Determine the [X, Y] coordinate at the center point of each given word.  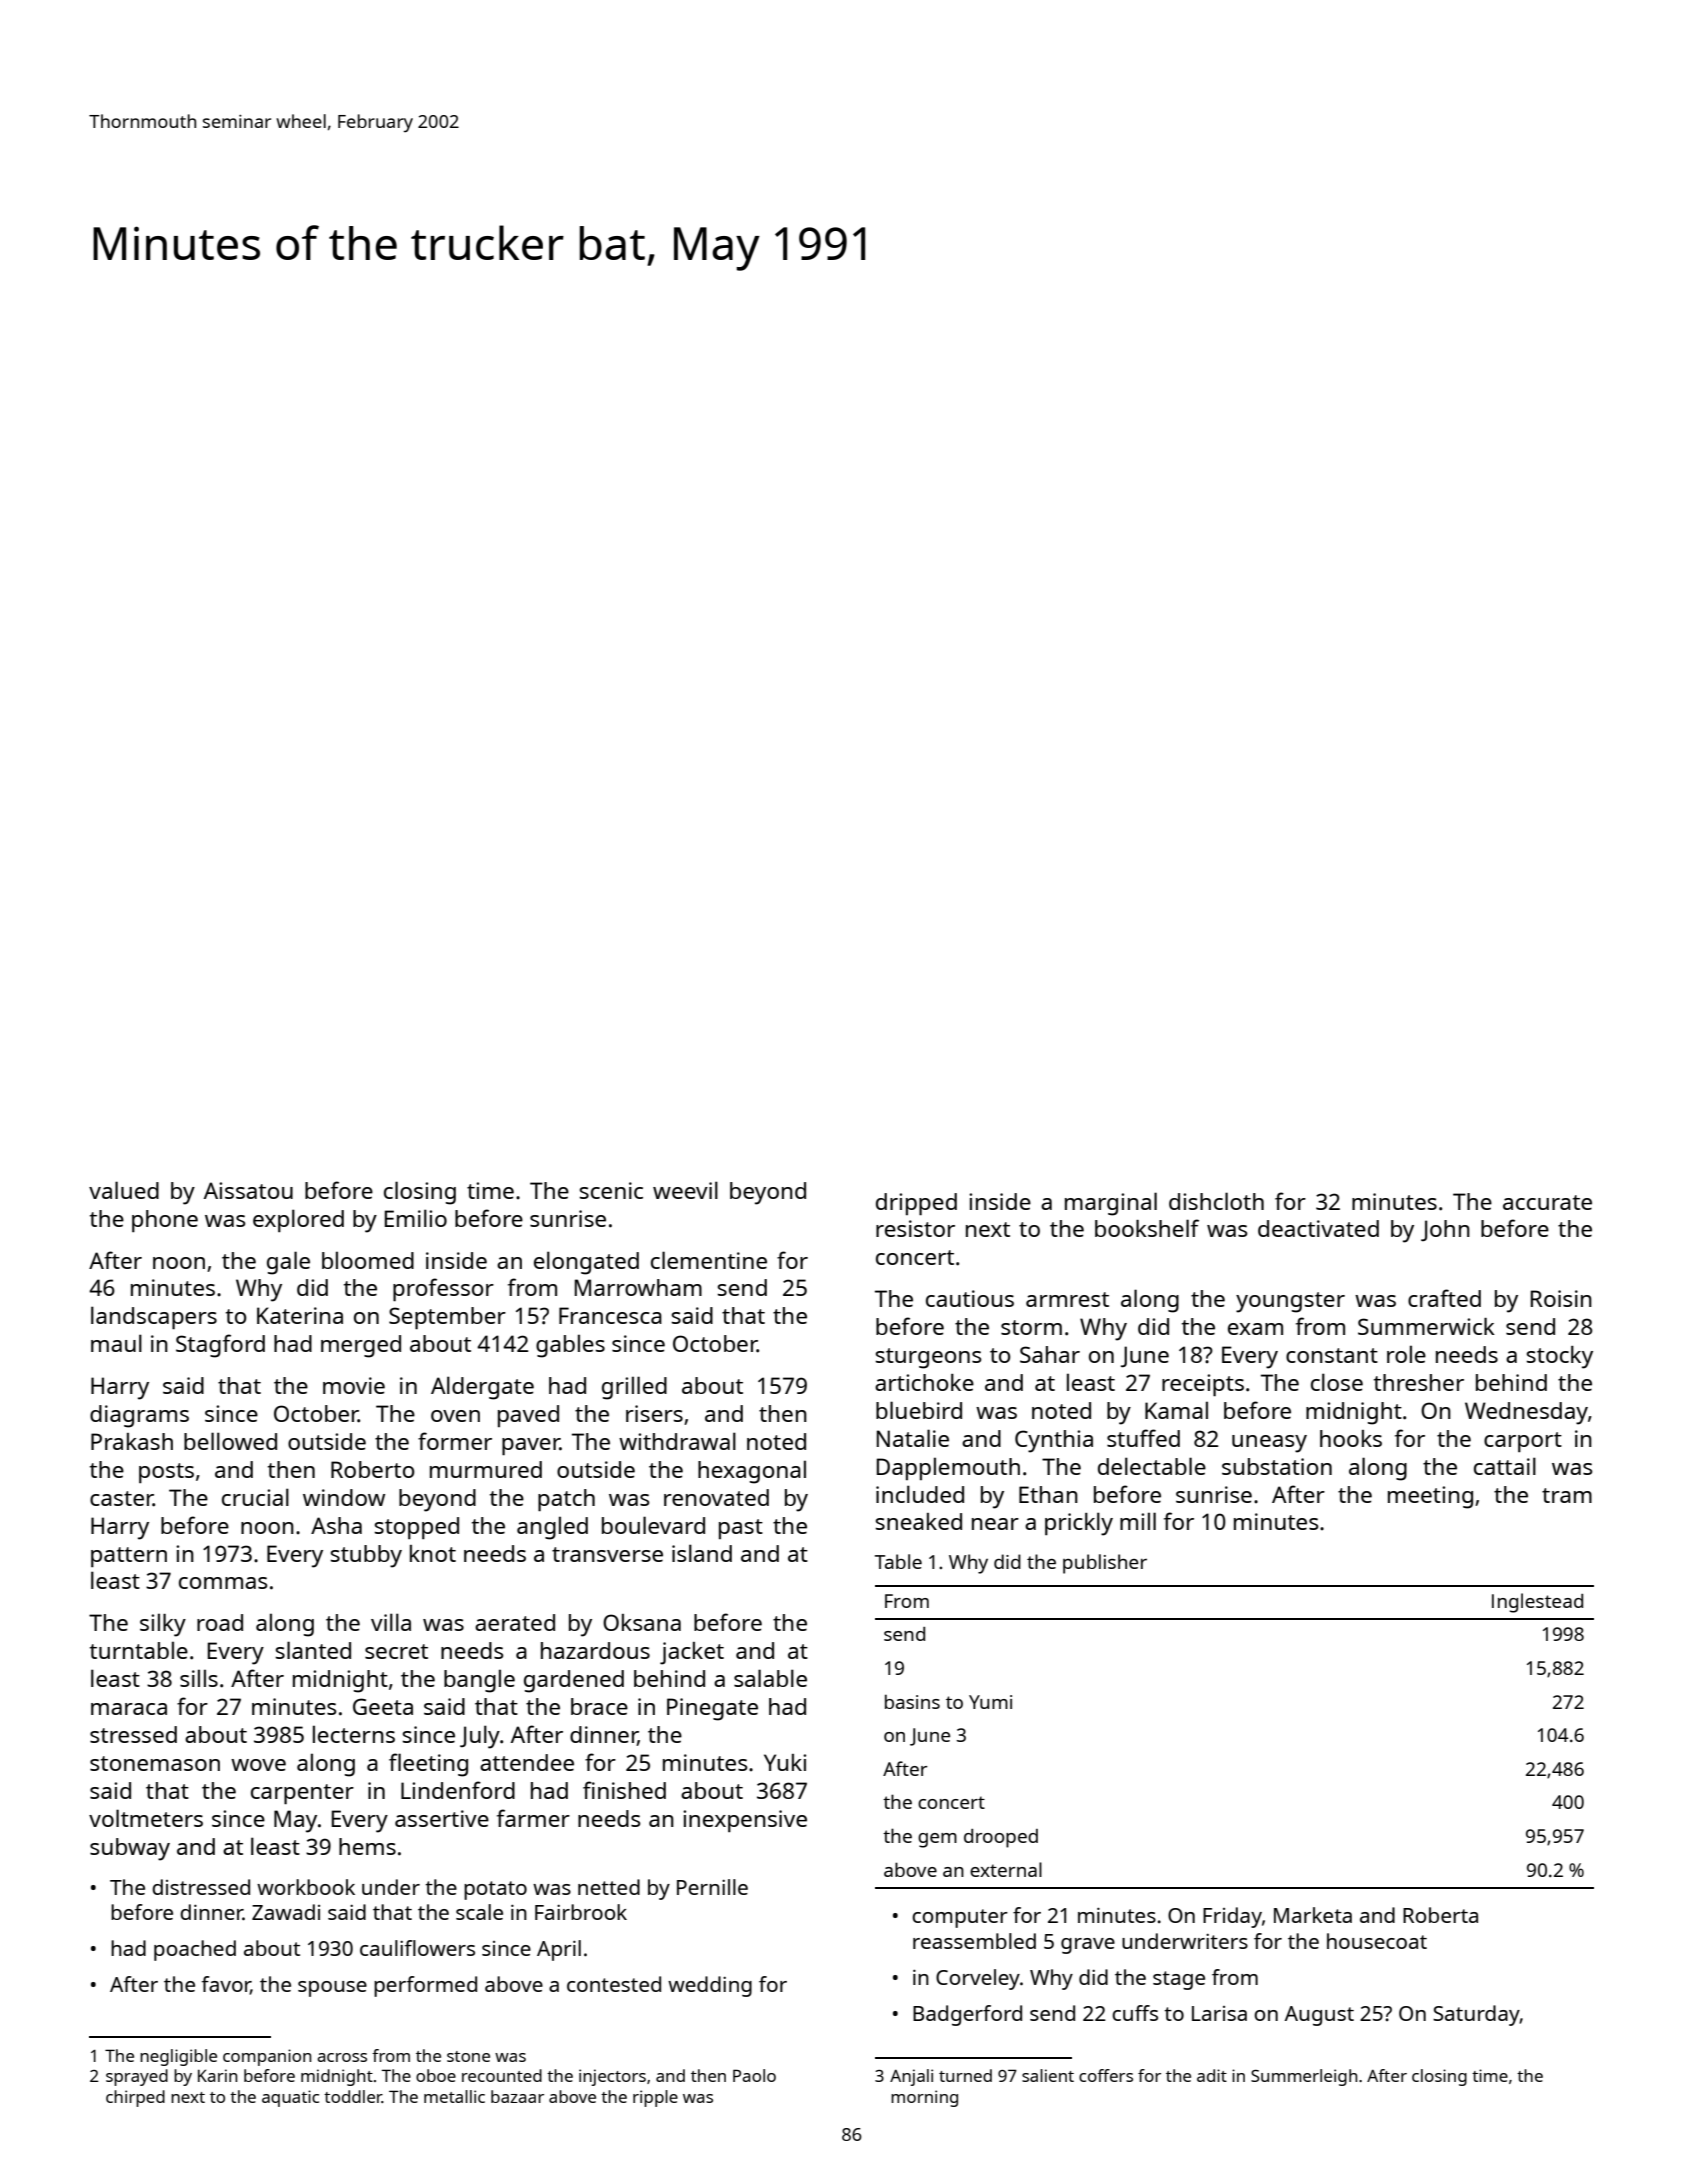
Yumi [990, 1702]
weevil [685, 1190]
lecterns [354, 1734]
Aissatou [248, 1190]
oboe [436, 2075]
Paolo [754, 2075]
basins [912, 1701]
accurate [1547, 1202]
